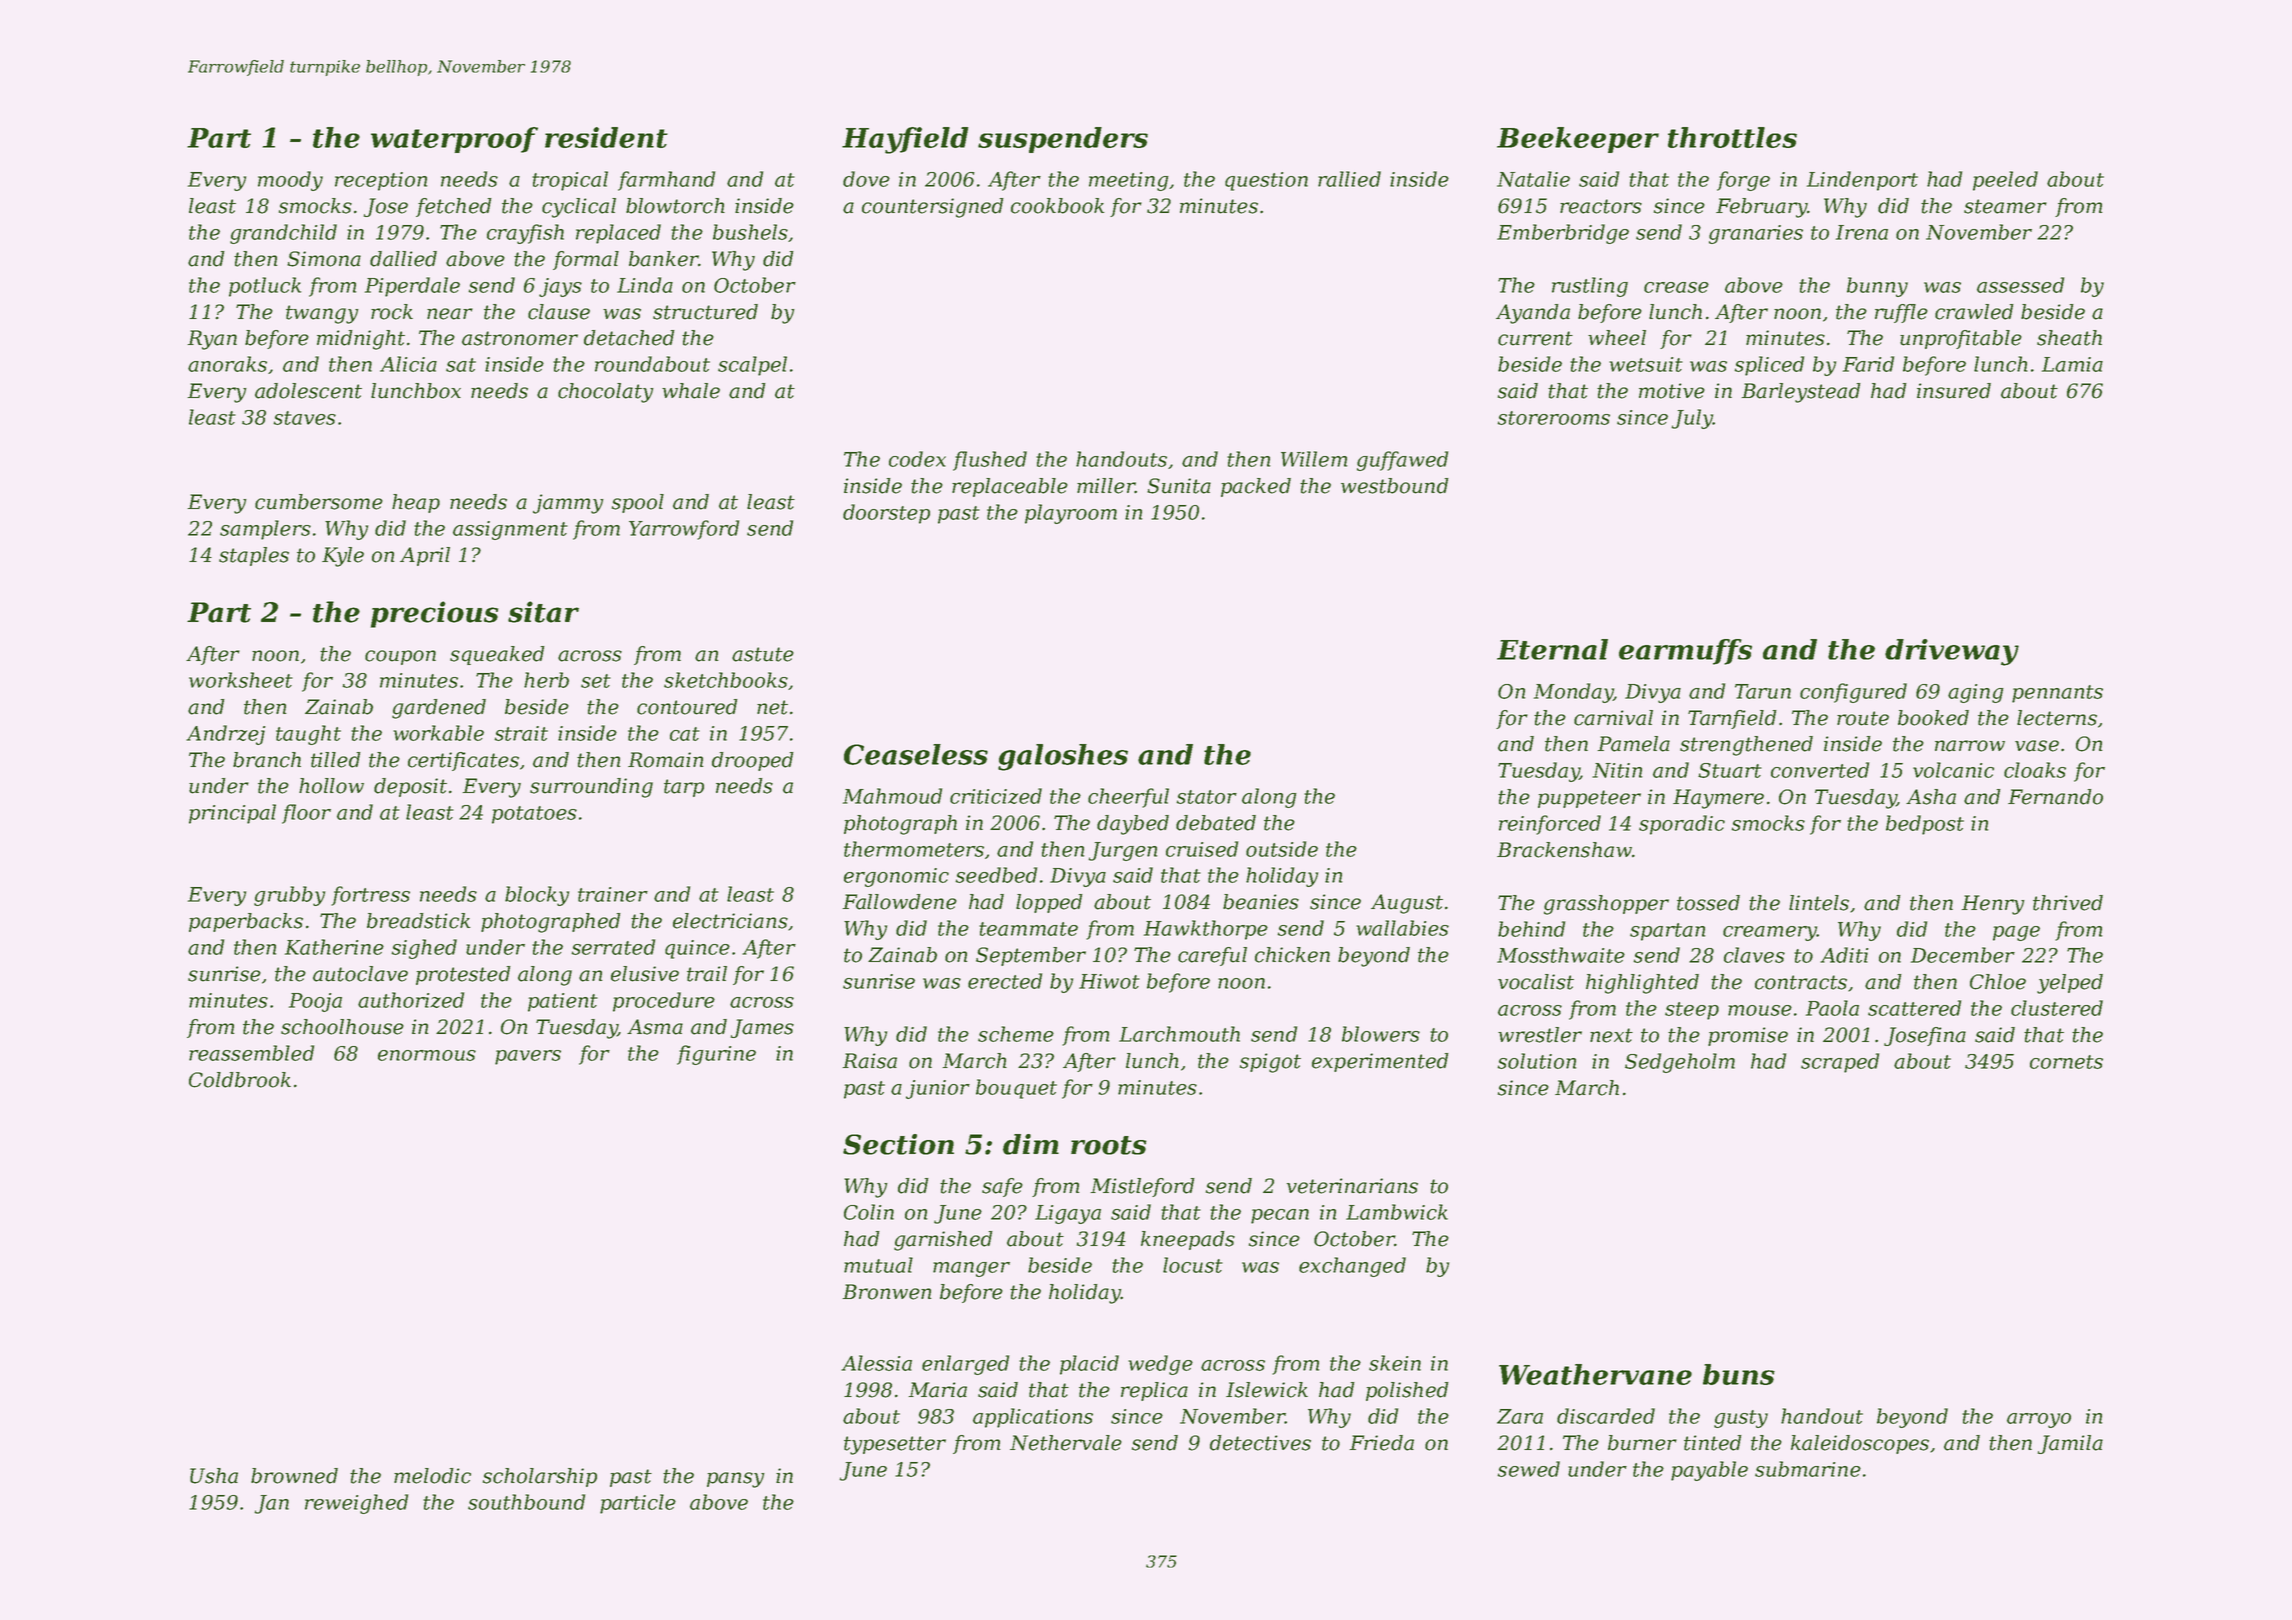 This page has width=2292, height=1620. What do you see at coordinates (1071, 514) in the page?
I see `playroom` at bounding box center [1071, 514].
